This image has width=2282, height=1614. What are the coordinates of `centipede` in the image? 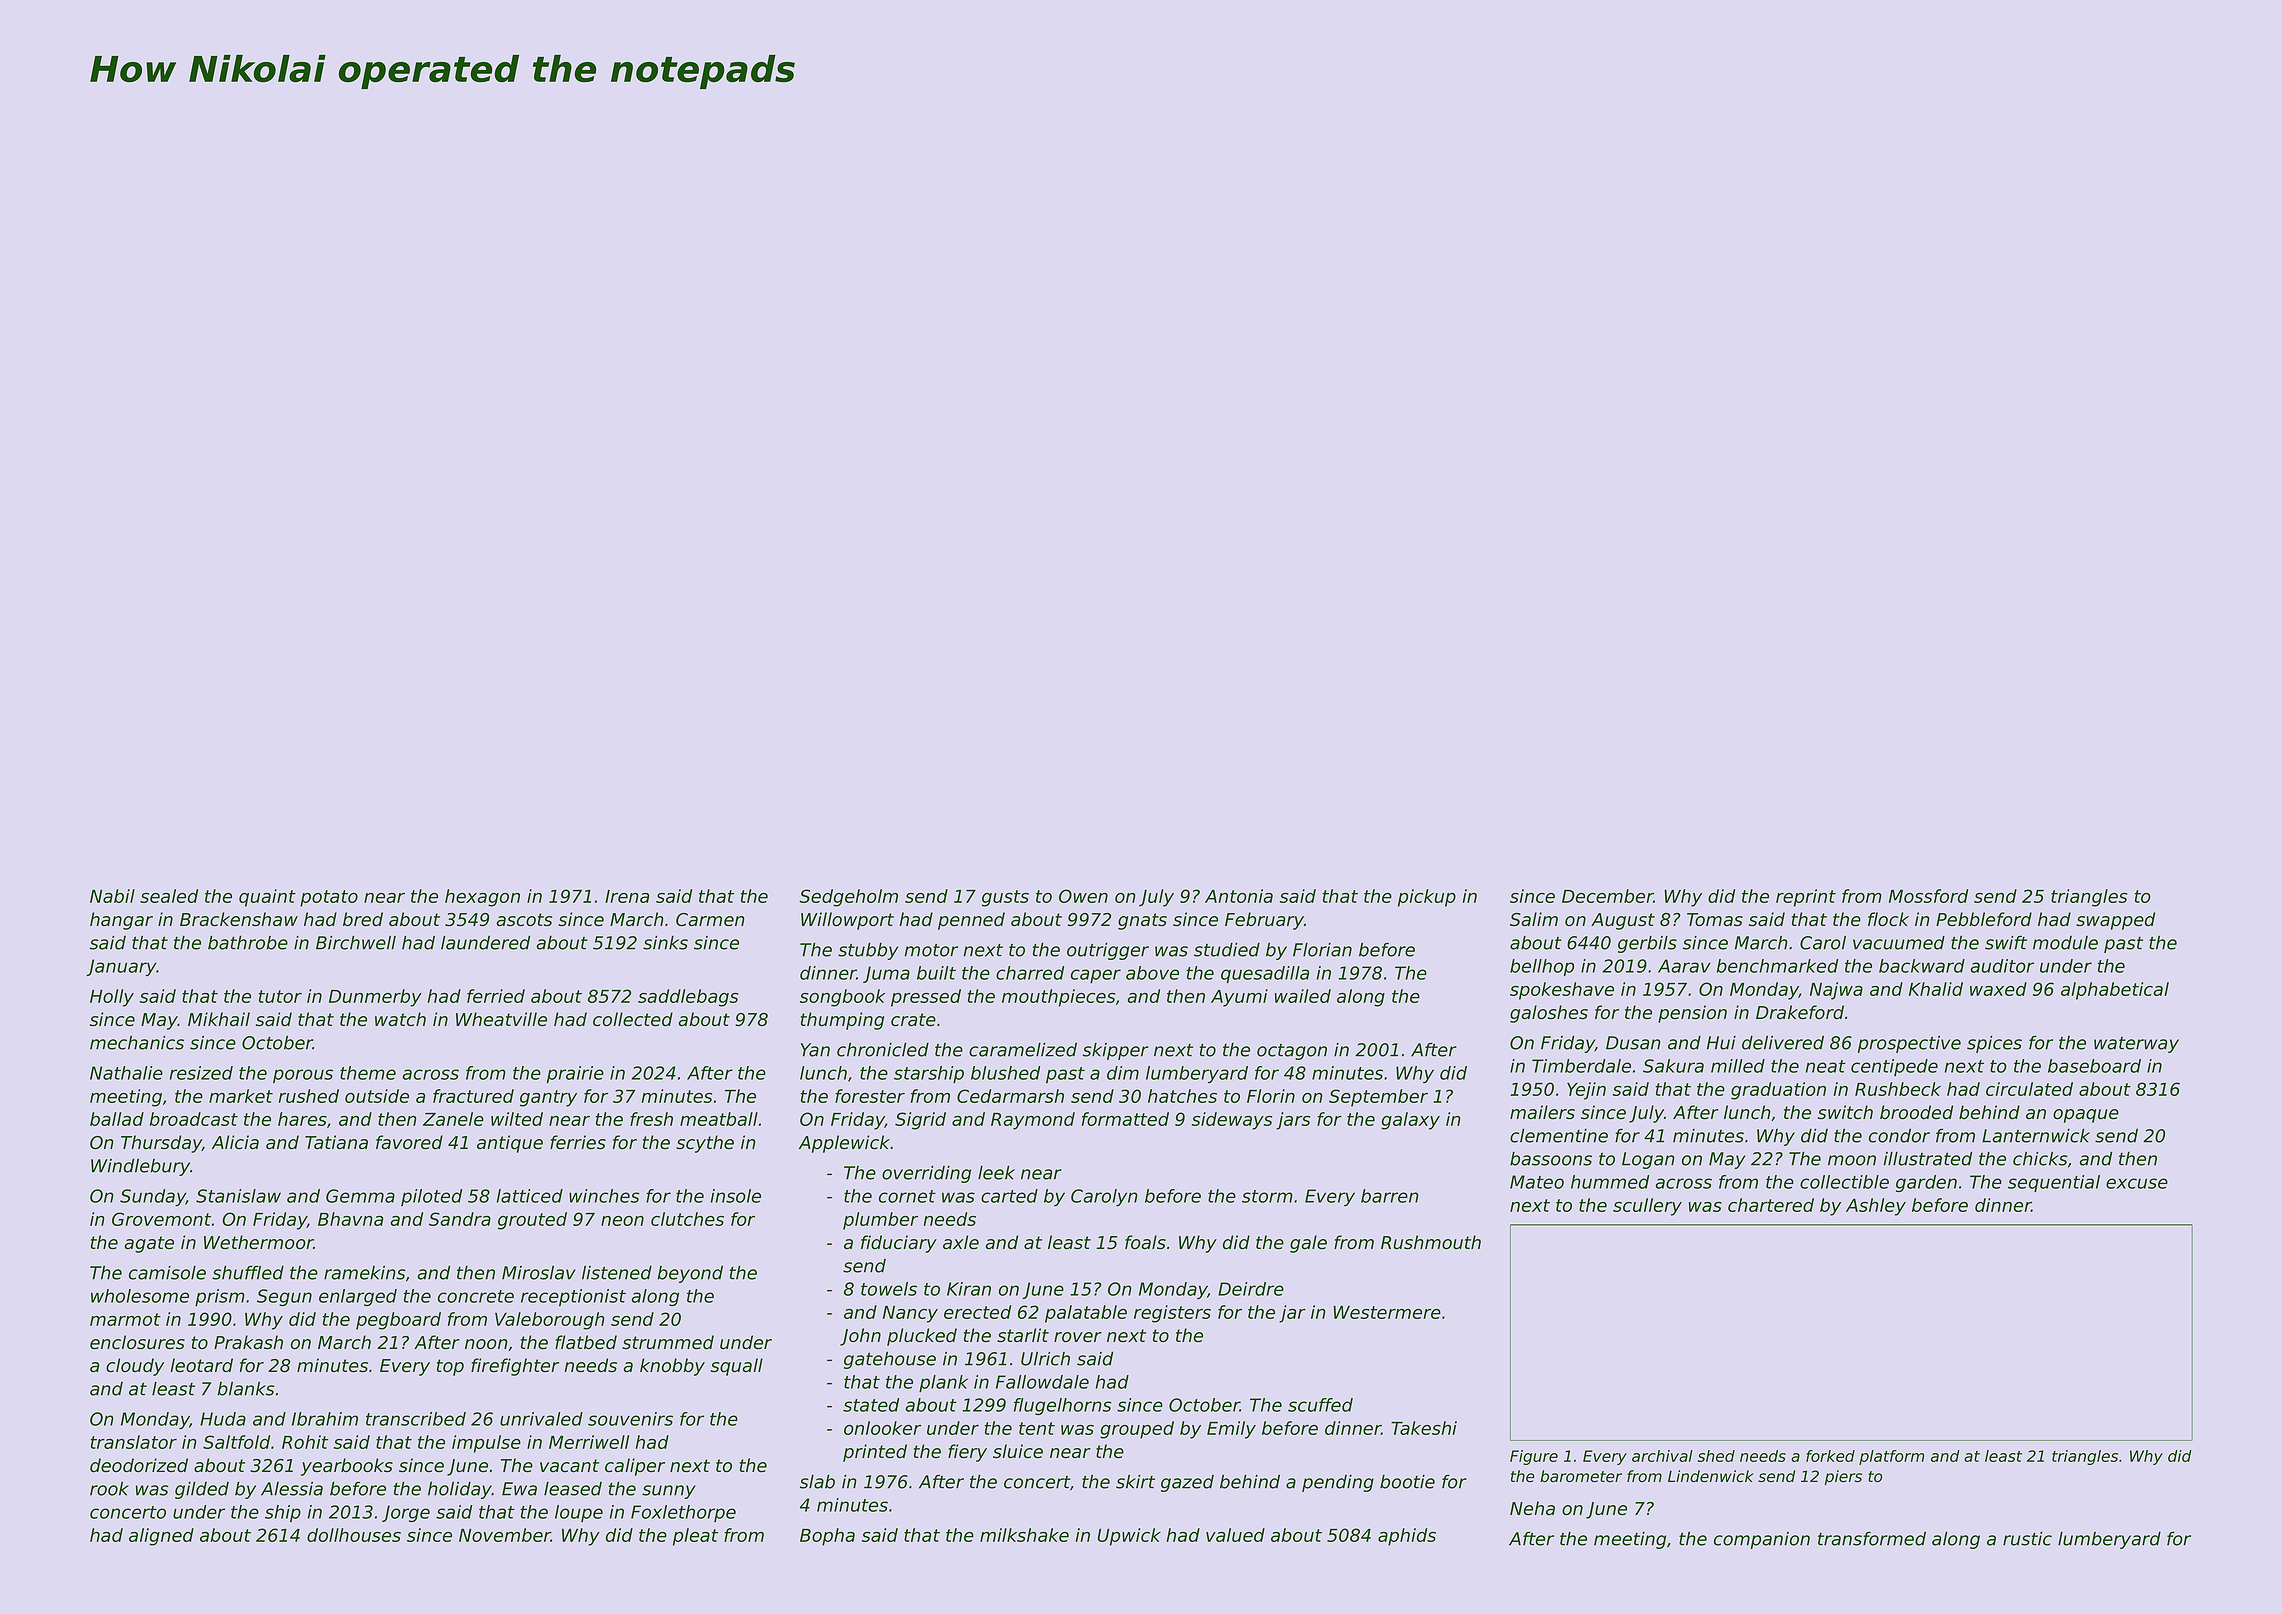 It's located at (1894, 1067).
